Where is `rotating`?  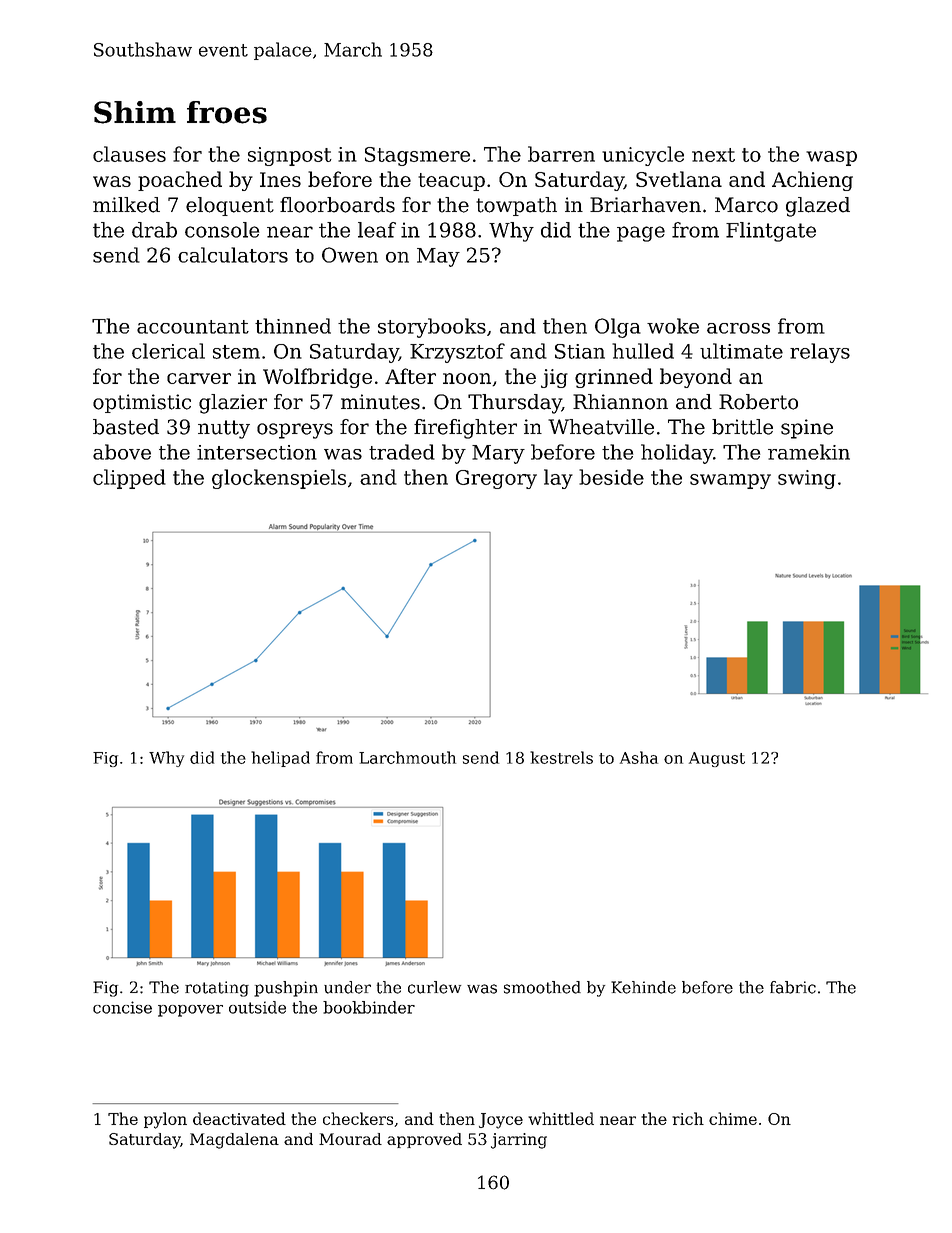
rotating is located at coordinates (217, 989).
